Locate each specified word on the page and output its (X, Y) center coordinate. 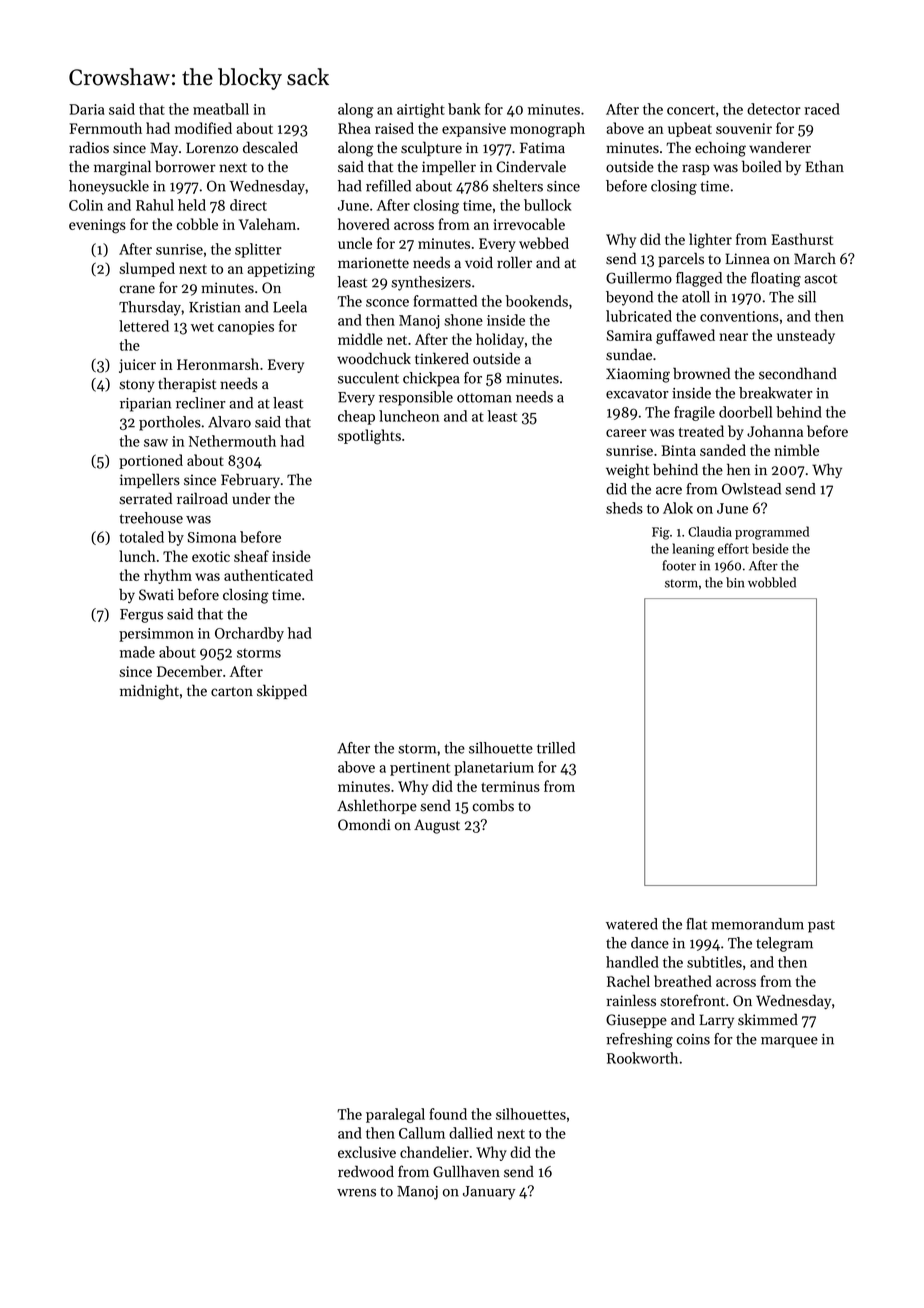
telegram (784, 944)
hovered (364, 224)
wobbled (772, 582)
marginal (122, 168)
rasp (696, 169)
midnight (149, 692)
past (821, 926)
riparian (145, 405)
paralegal (395, 1115)
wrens (356, 1193)
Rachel (628, 981)
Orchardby (249, 634)
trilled (556, 748)
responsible (416, 398)
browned (701, 373)
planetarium (494, 768)
